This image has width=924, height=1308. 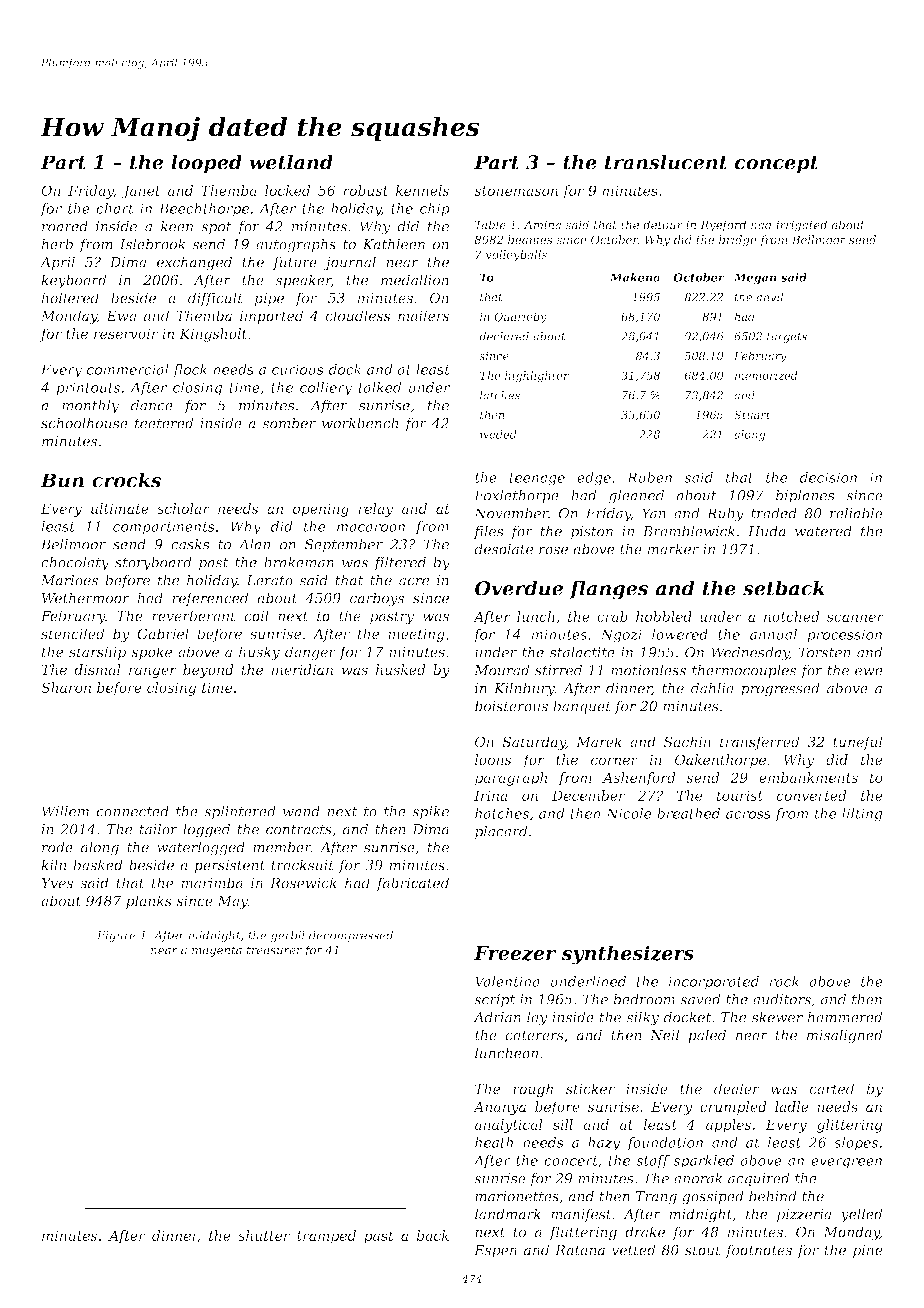 I want to click on Torsten, so click(x=825, y=652).
